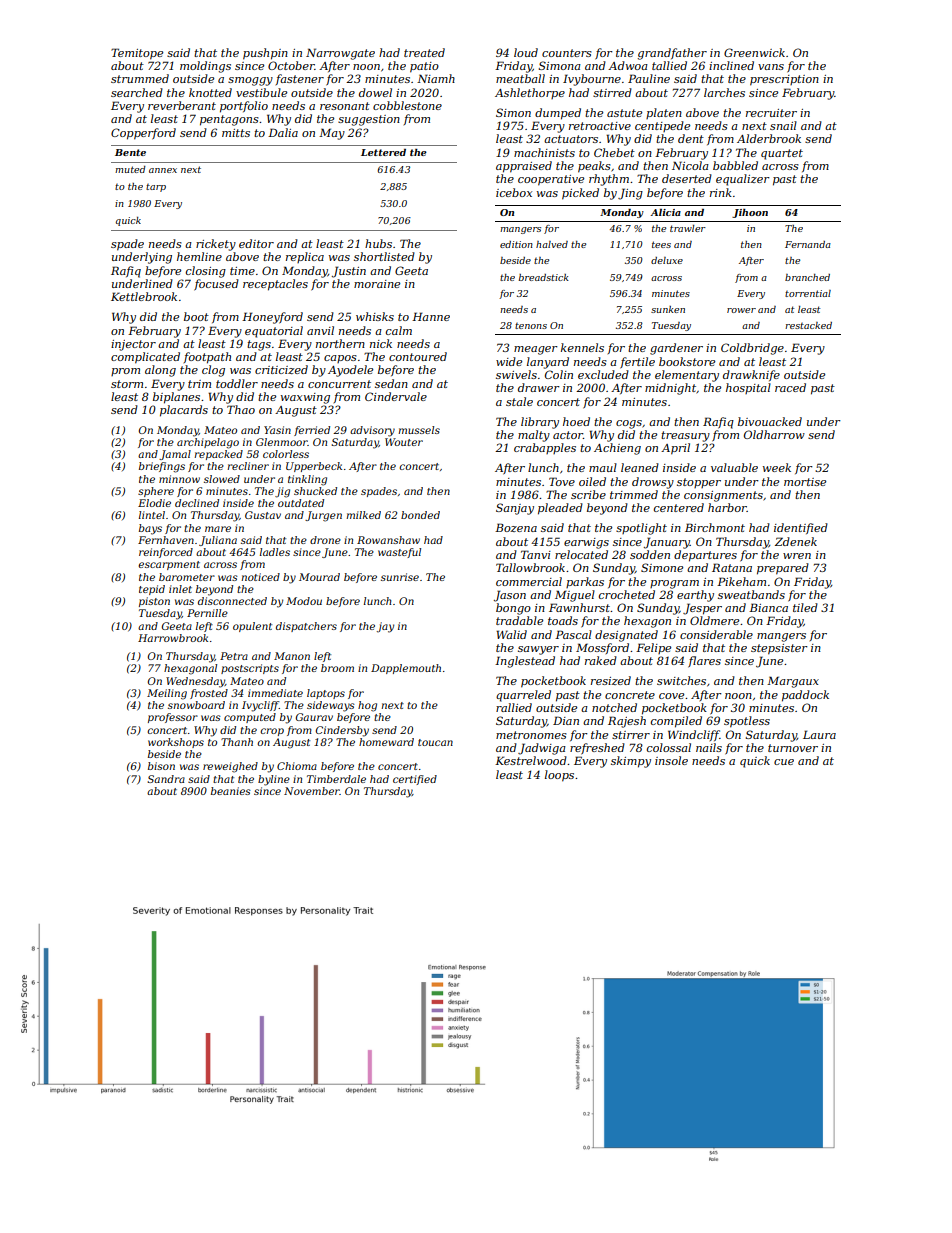 The width and height of the image is (952, 1233). I want to click on oiled, so click(592, 481).
